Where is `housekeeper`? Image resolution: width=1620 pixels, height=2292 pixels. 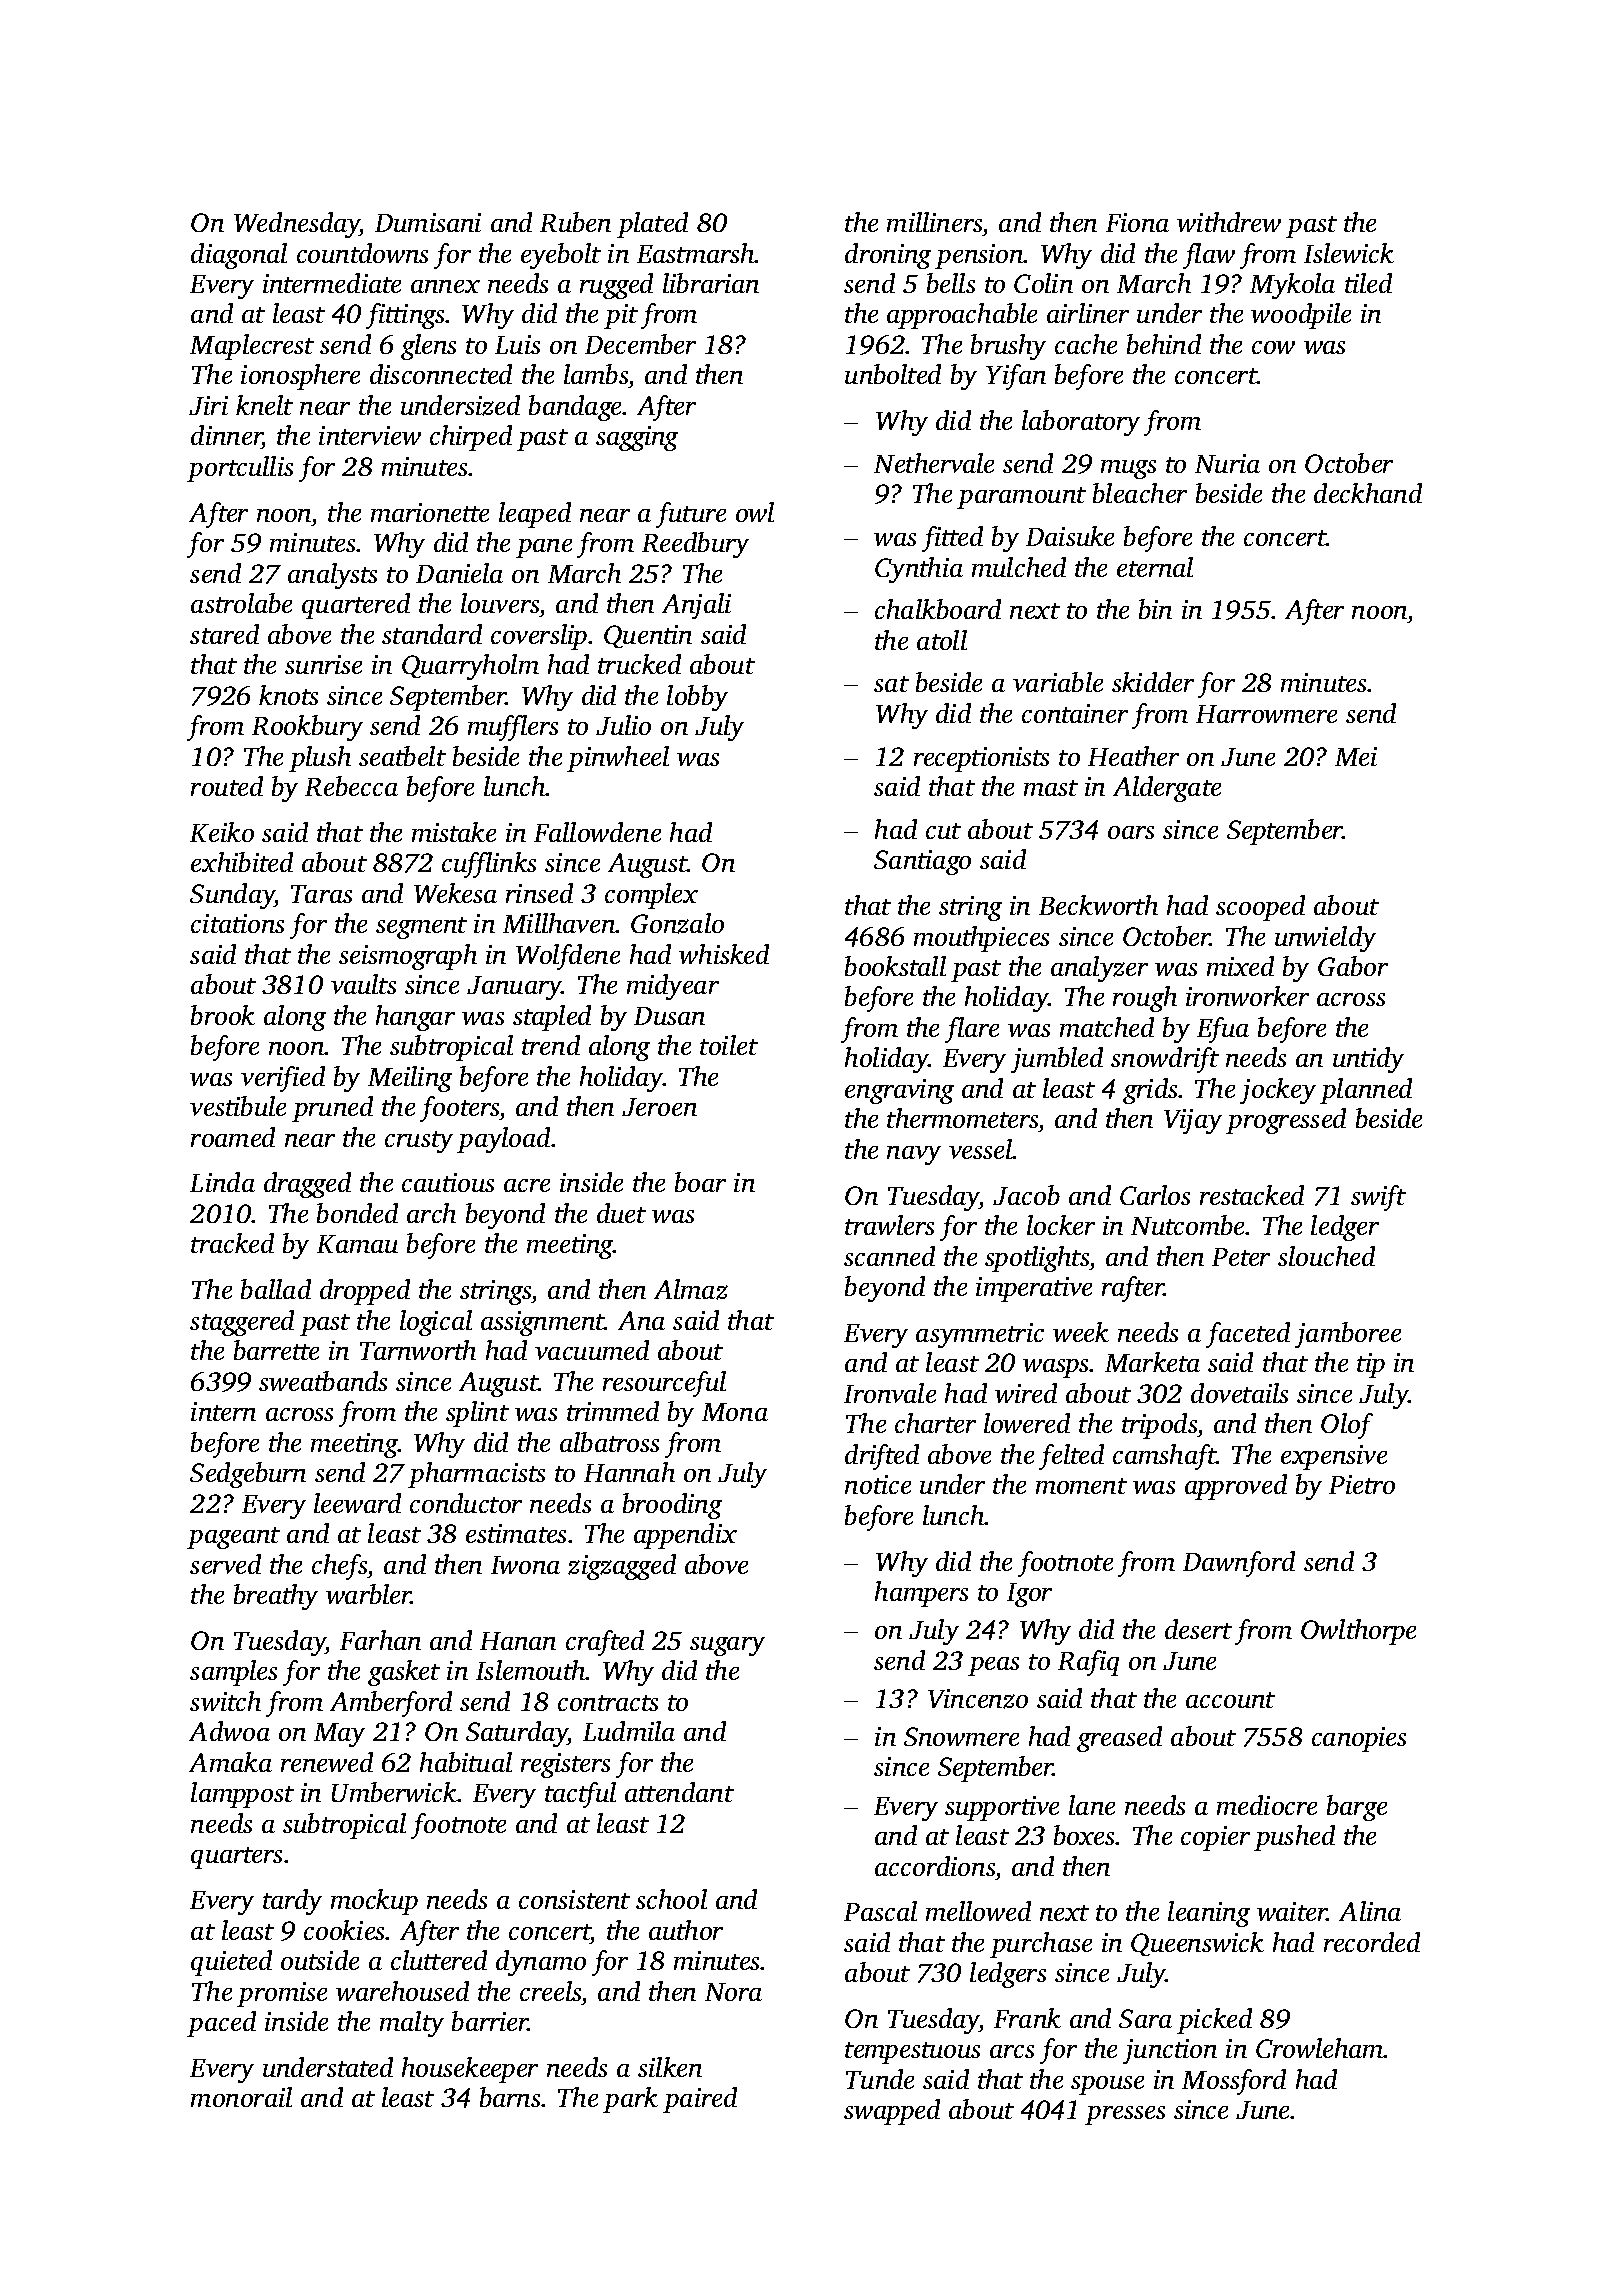
housekeeper is located at coordinates (470, 2070).
